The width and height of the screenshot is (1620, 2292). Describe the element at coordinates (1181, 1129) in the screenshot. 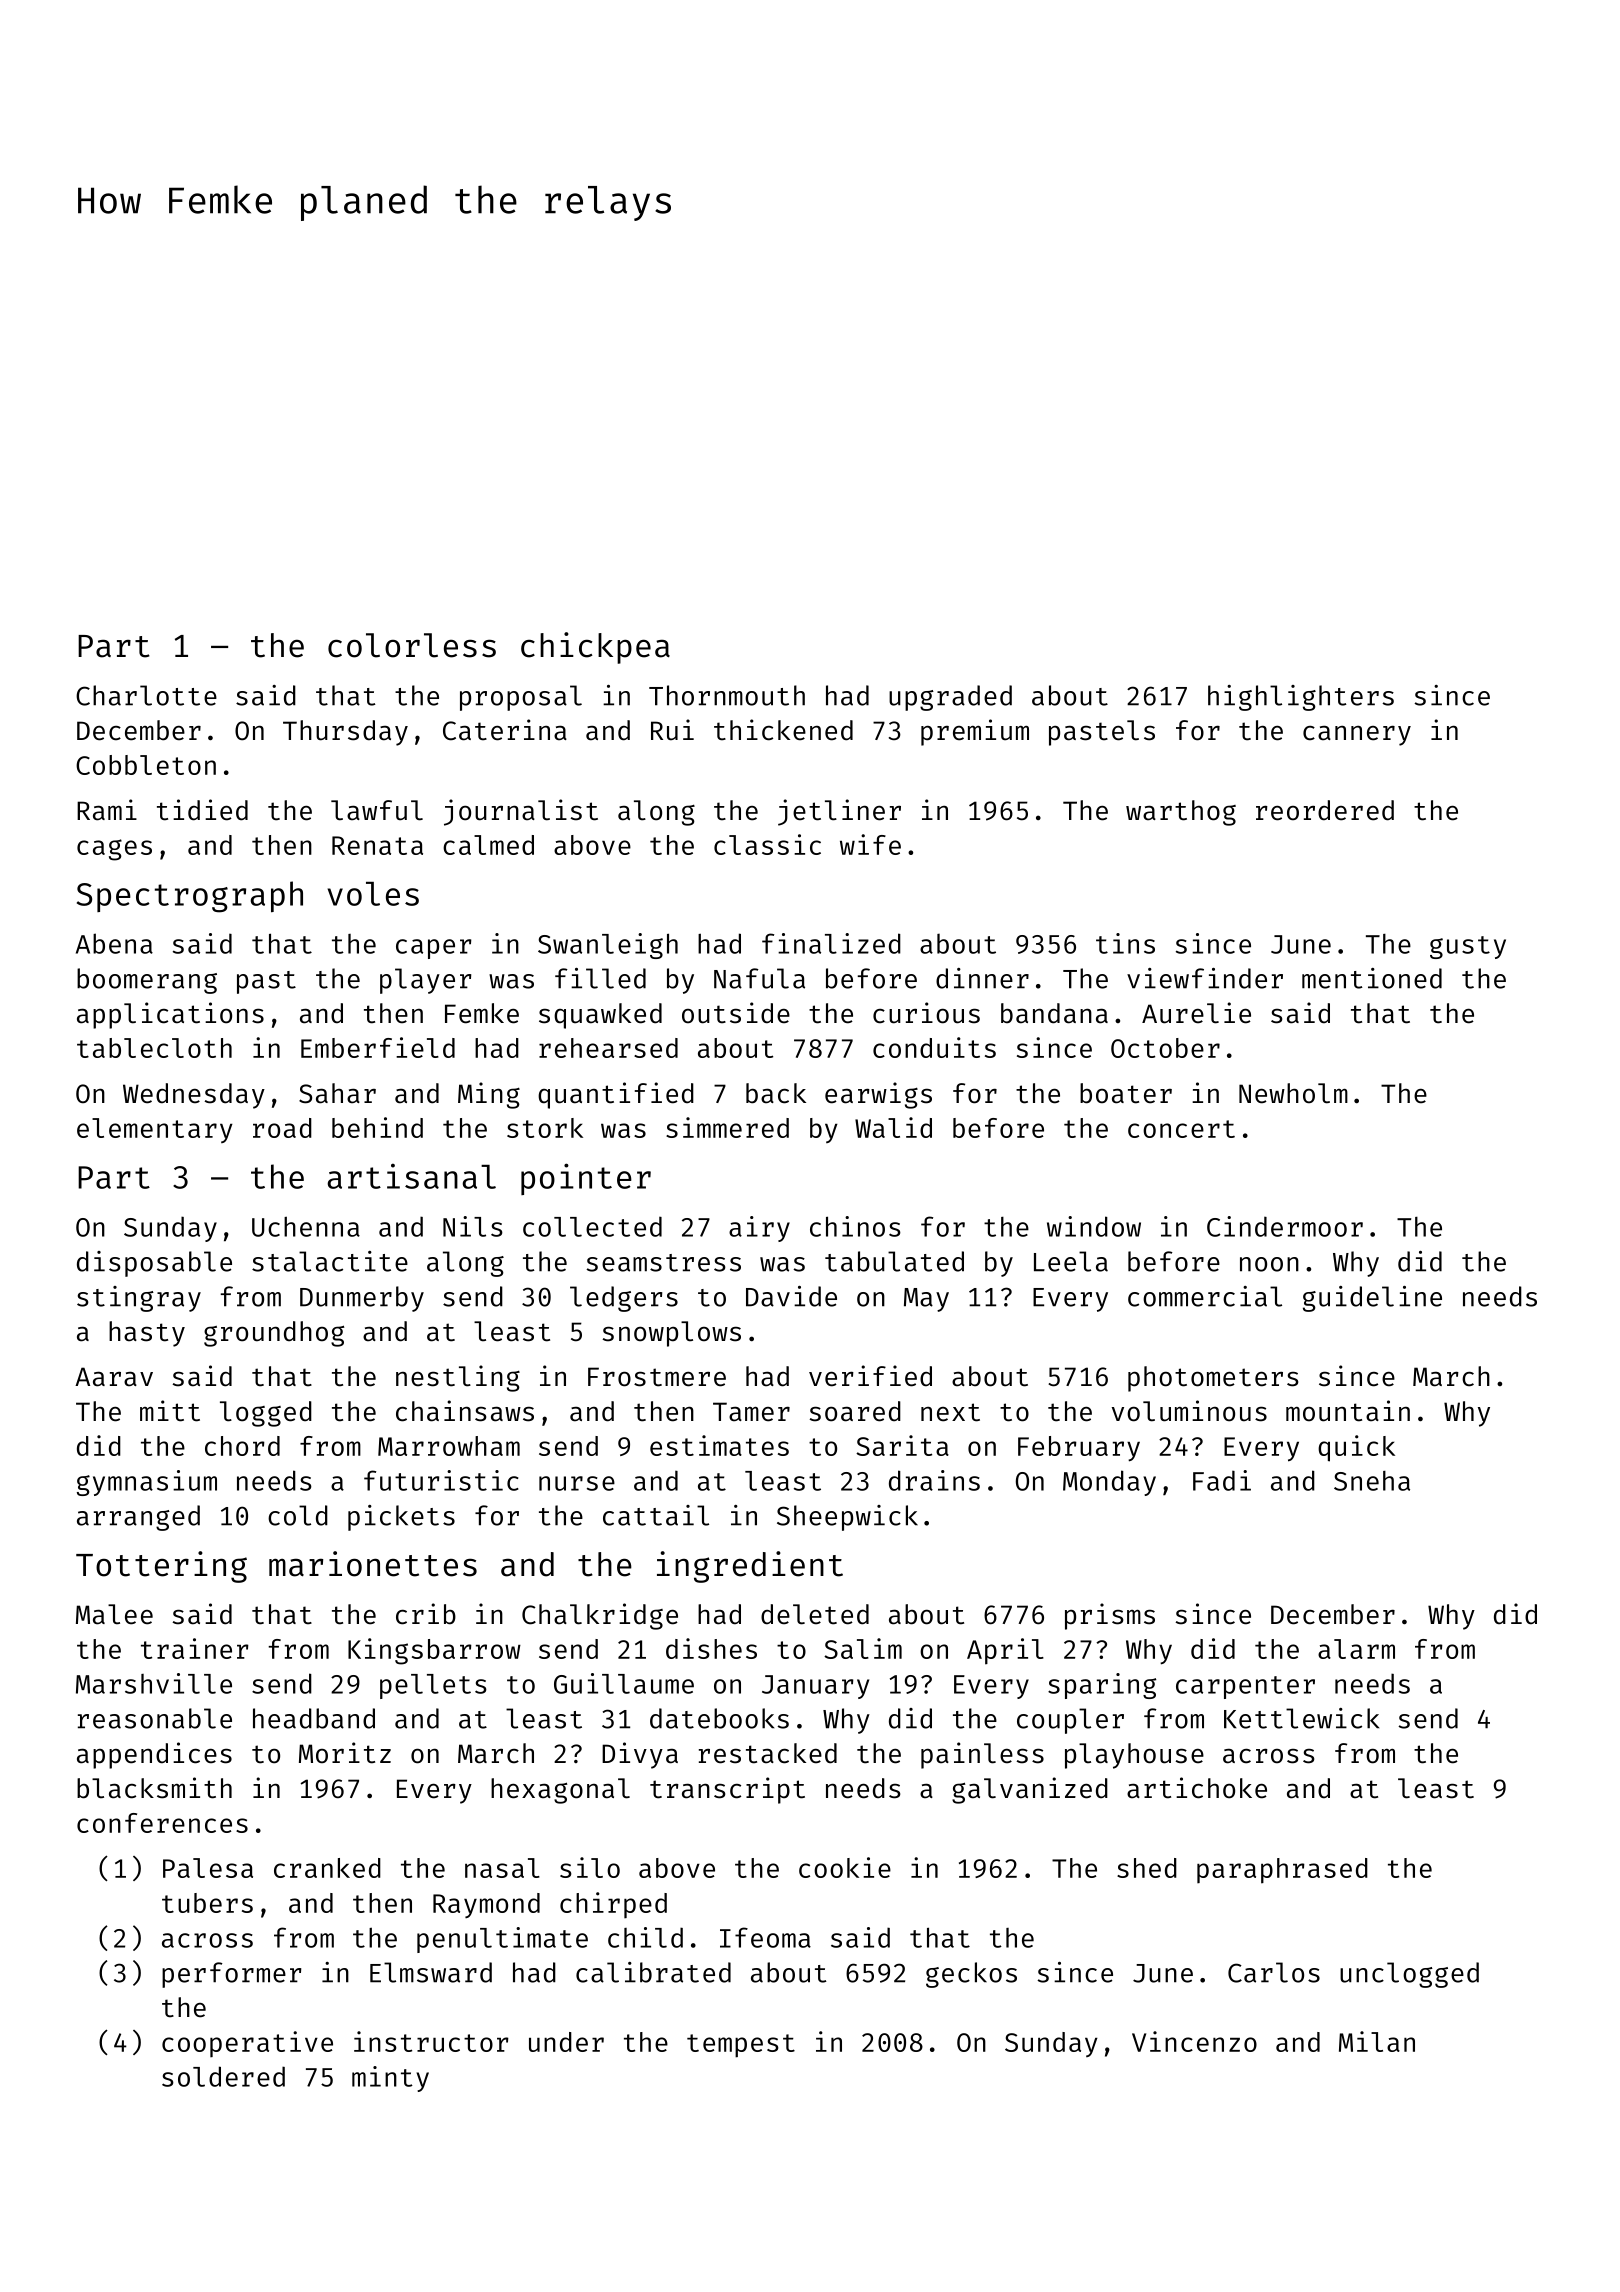

I see `concert` at that location.
